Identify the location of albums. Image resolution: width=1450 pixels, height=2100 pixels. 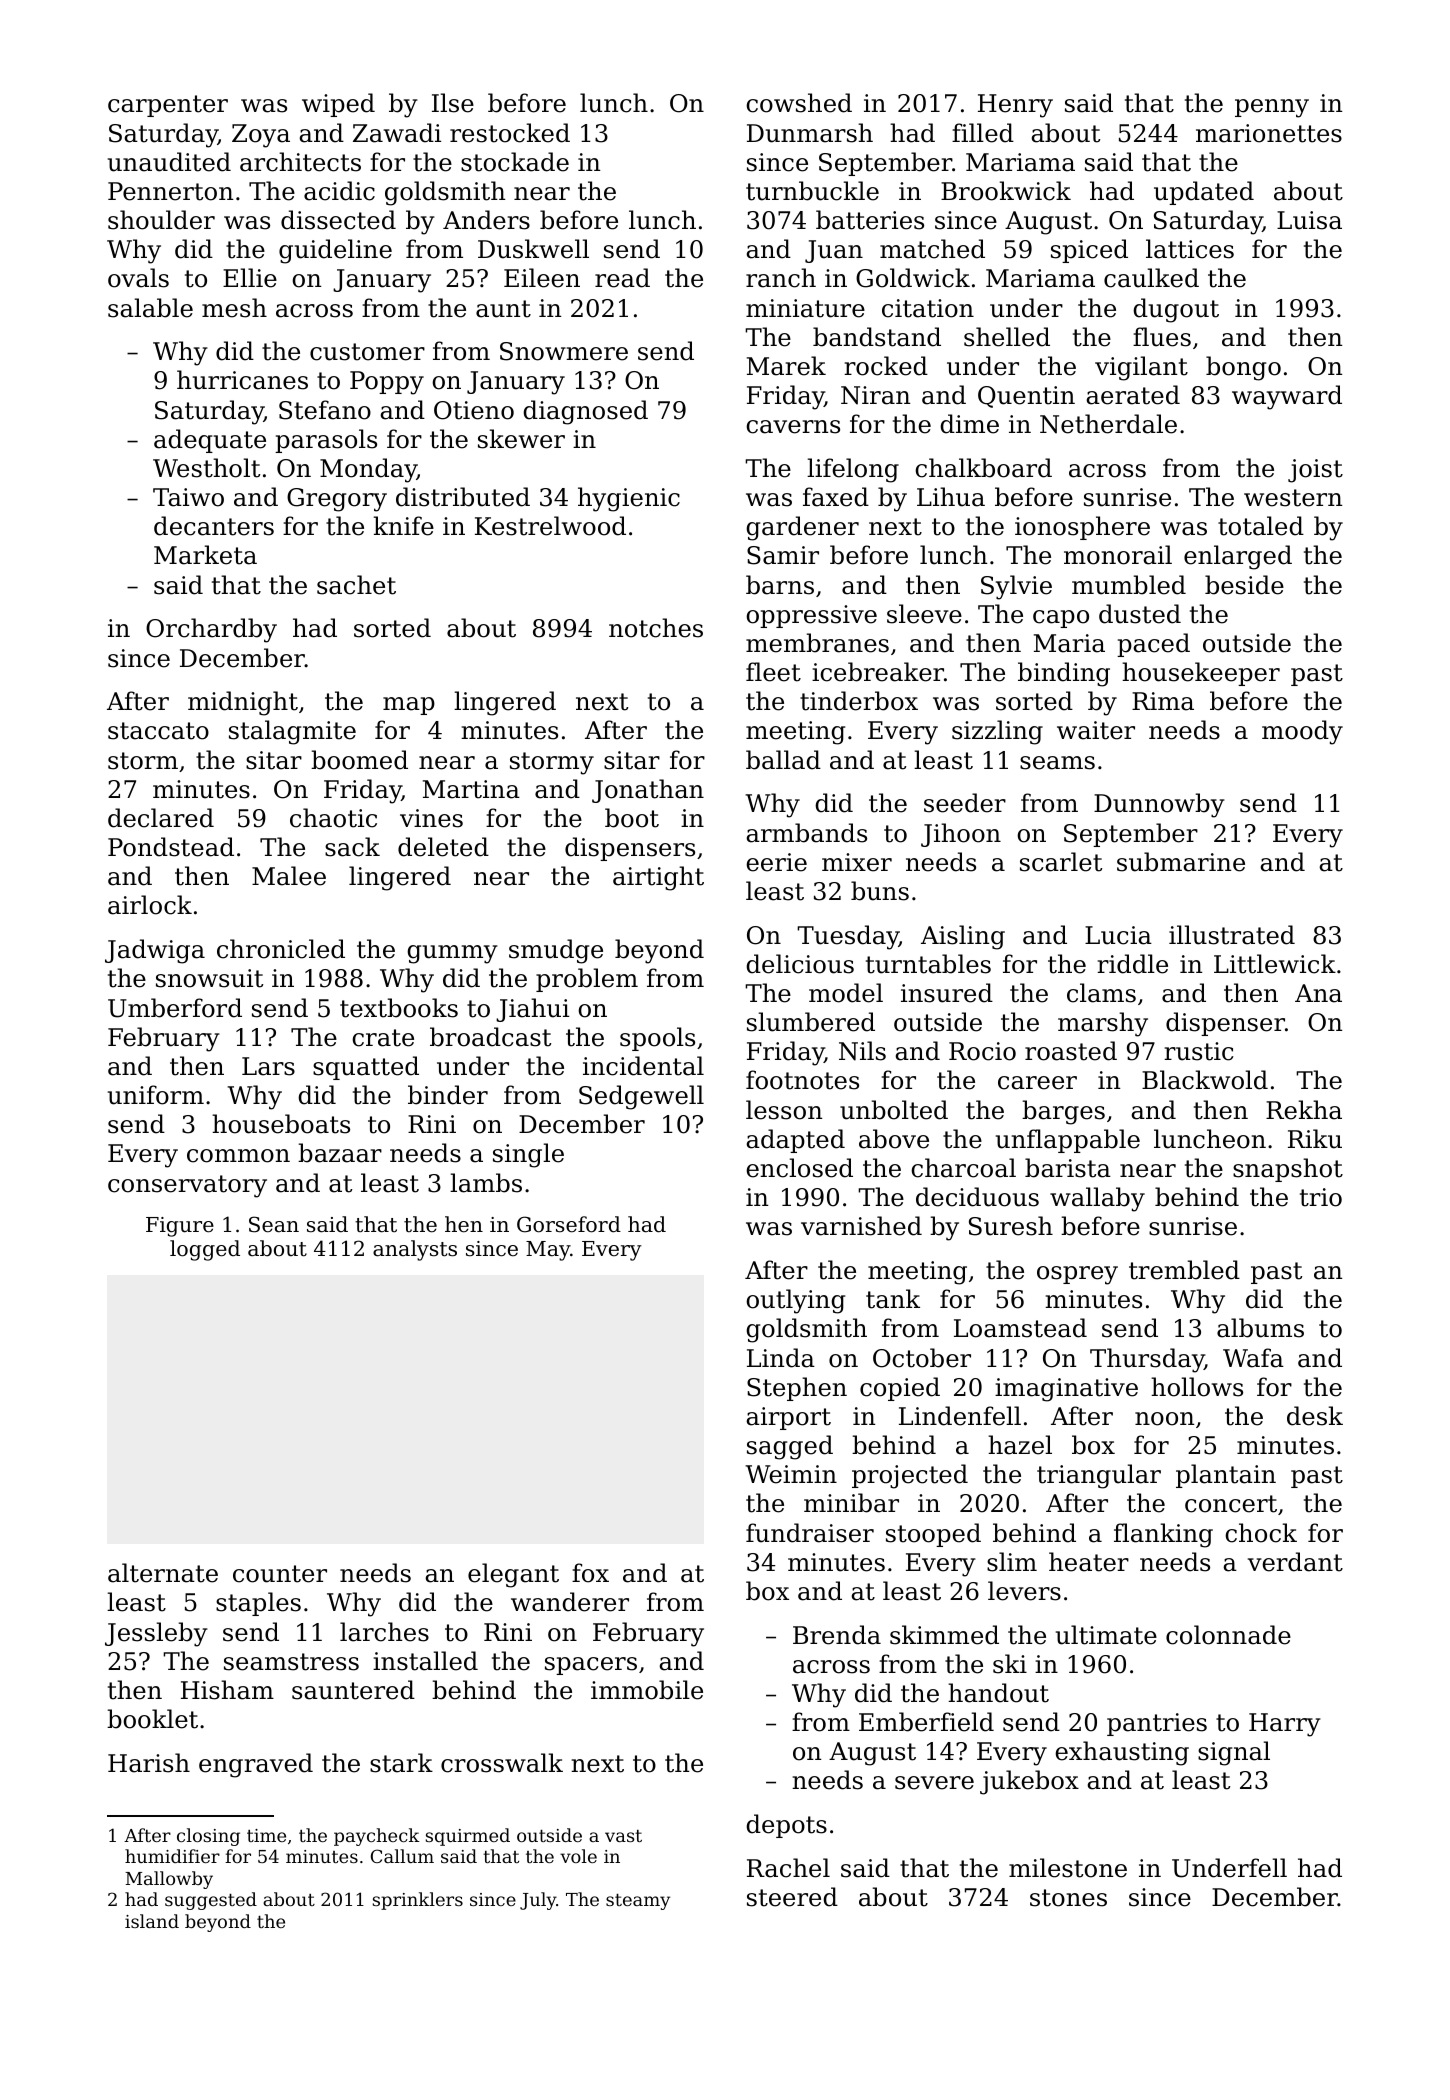
(1260, 1328).
